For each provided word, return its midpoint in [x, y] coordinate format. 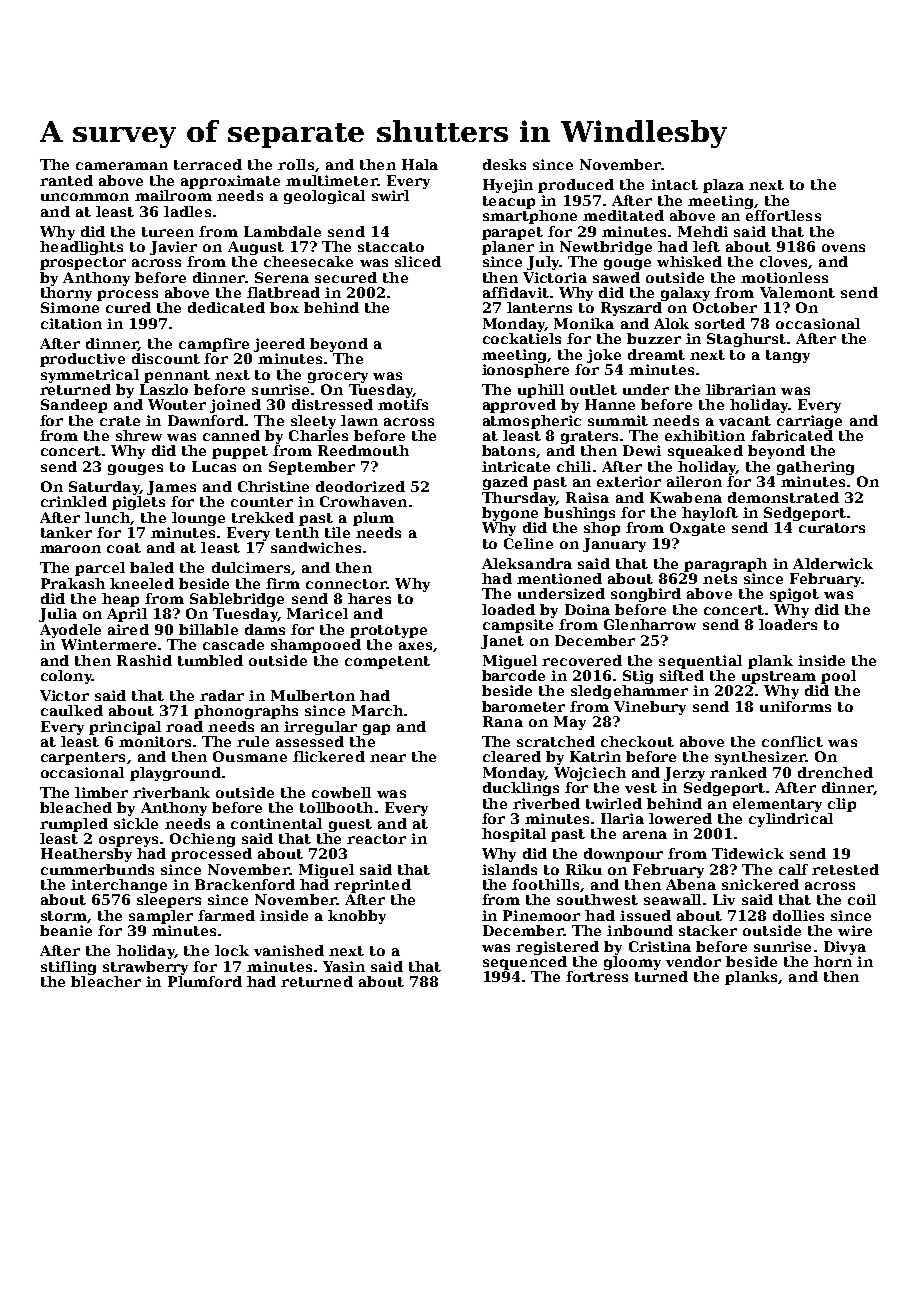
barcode [513, 675]
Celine [528, 543]
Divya [845, 948]
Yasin [344, 966]
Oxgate [697, 529]
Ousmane [250, 756]
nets [720, 579]
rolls [296, 164]
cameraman [122, 166]
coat [124, 548]
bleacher [106, 981]
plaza [723, 186]
